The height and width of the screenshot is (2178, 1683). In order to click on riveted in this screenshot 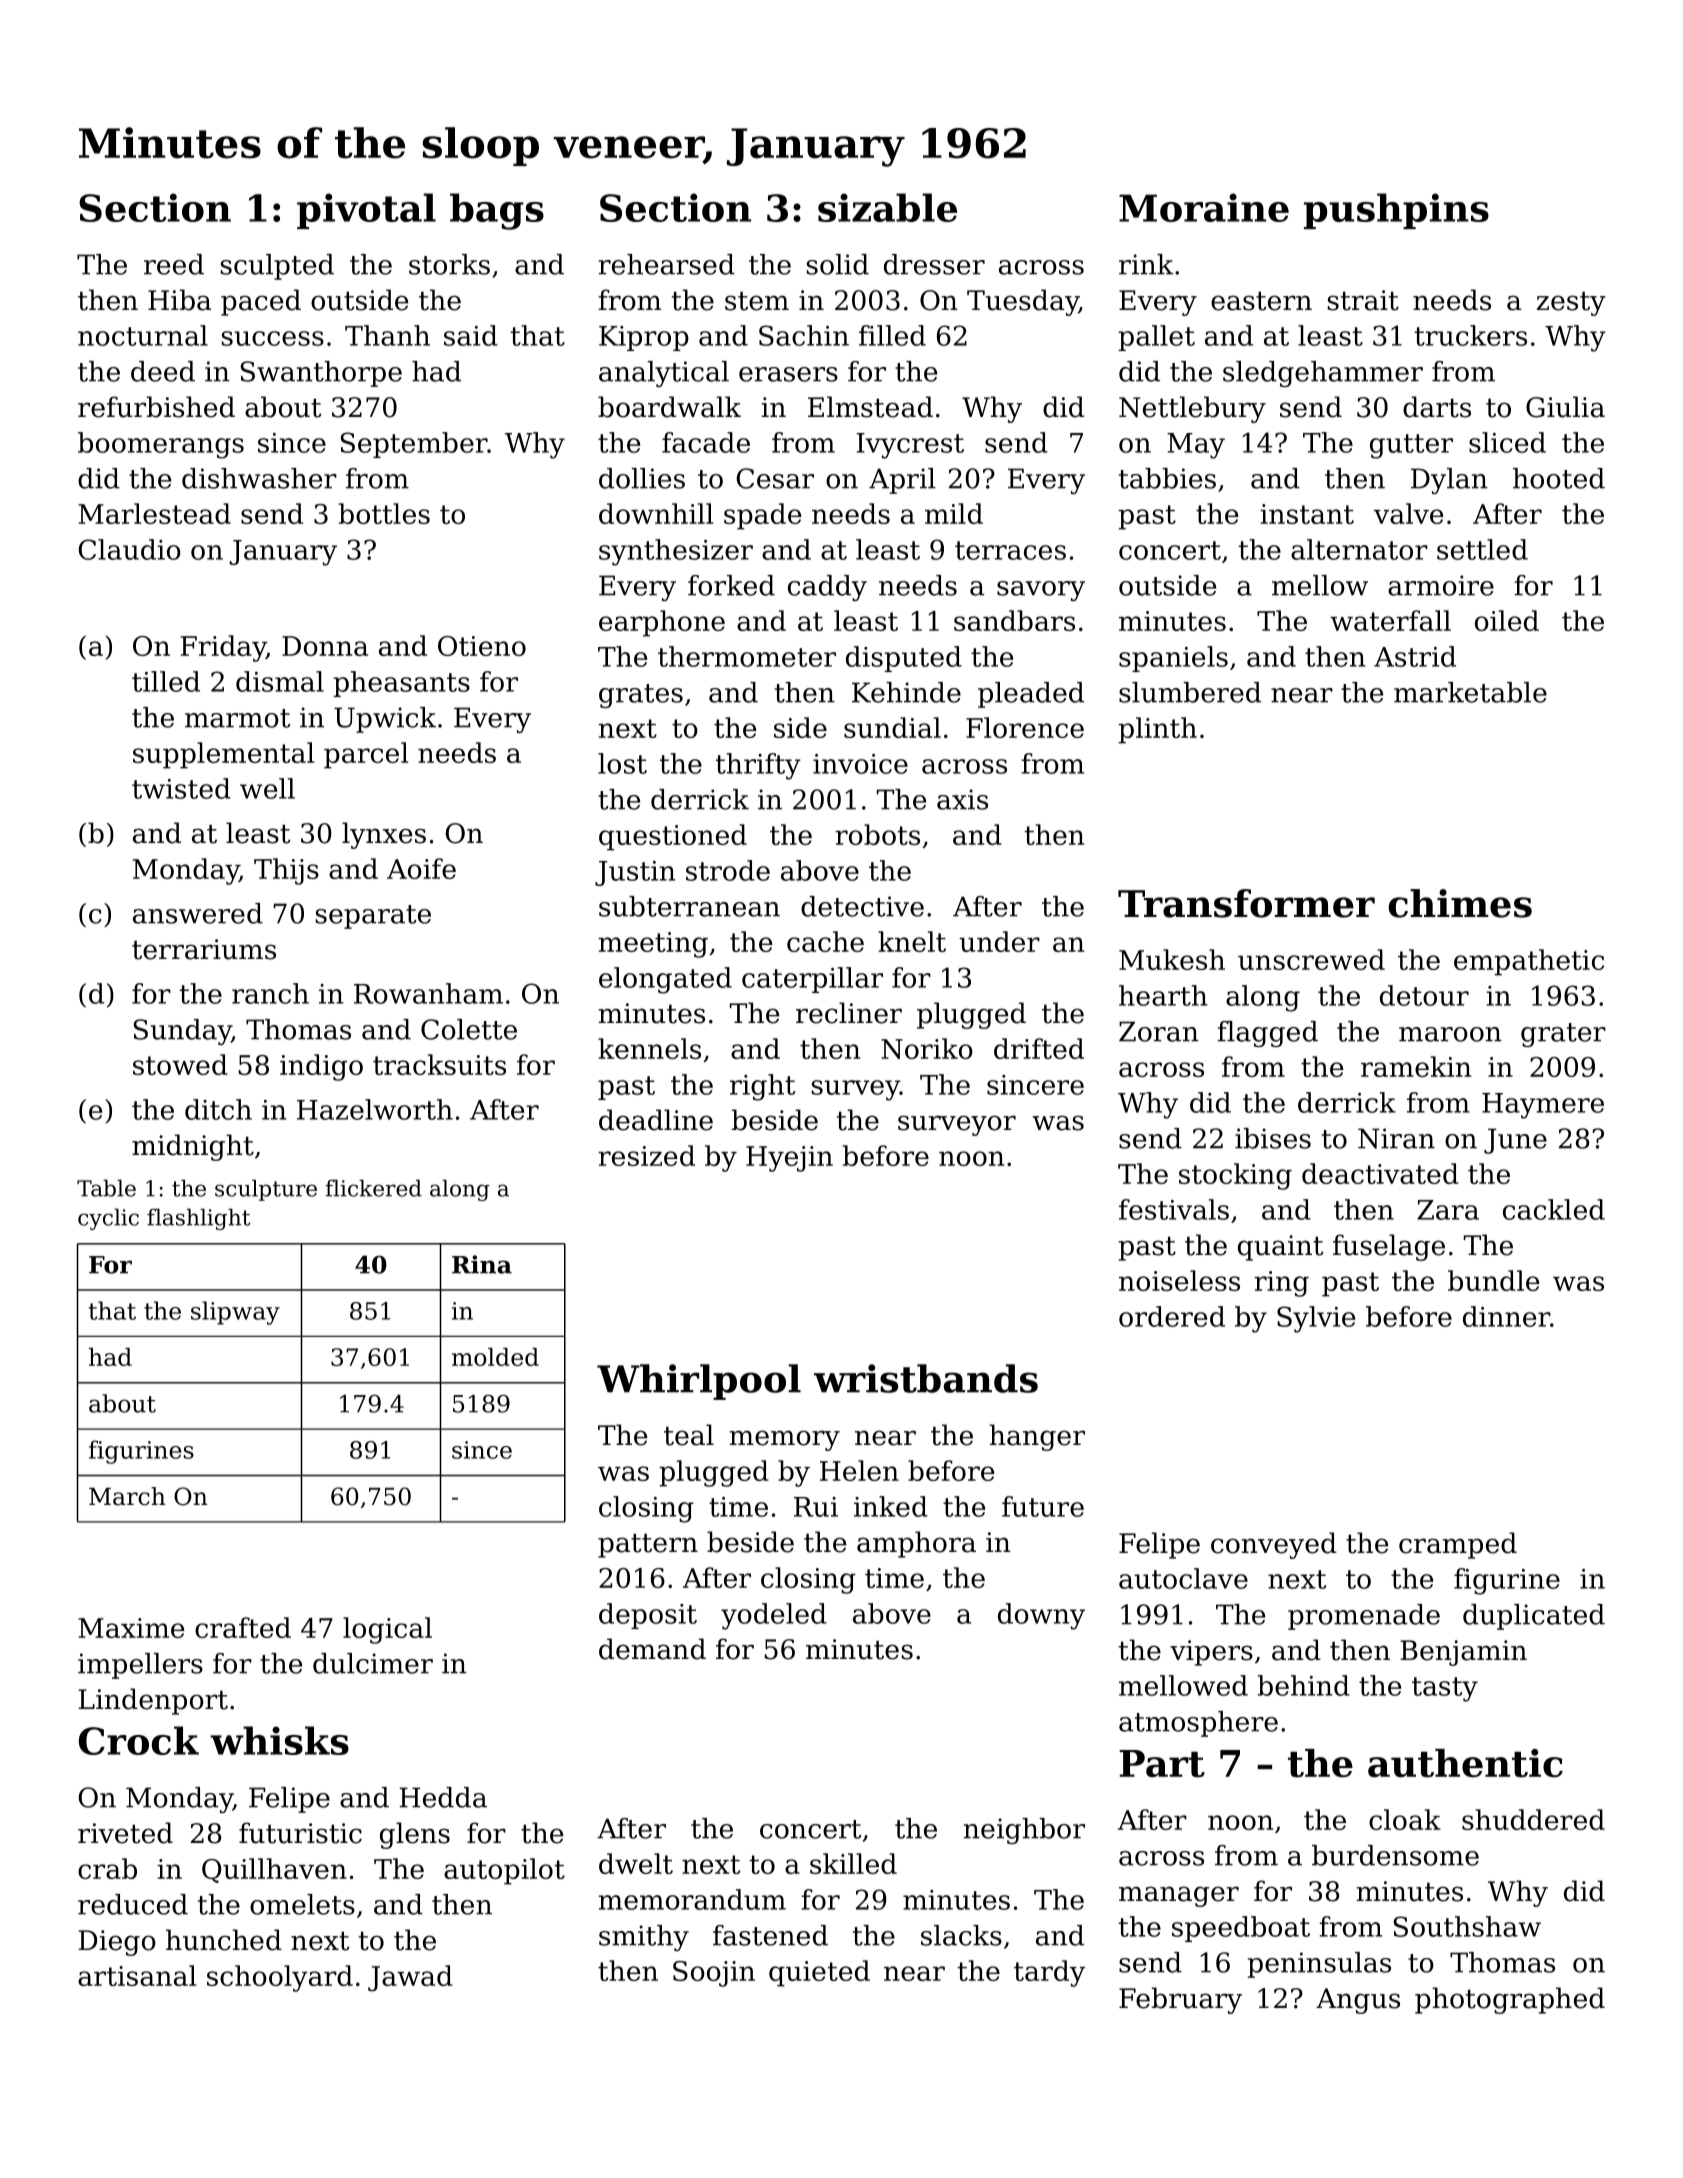, I will do `click(125, 1833)`.
